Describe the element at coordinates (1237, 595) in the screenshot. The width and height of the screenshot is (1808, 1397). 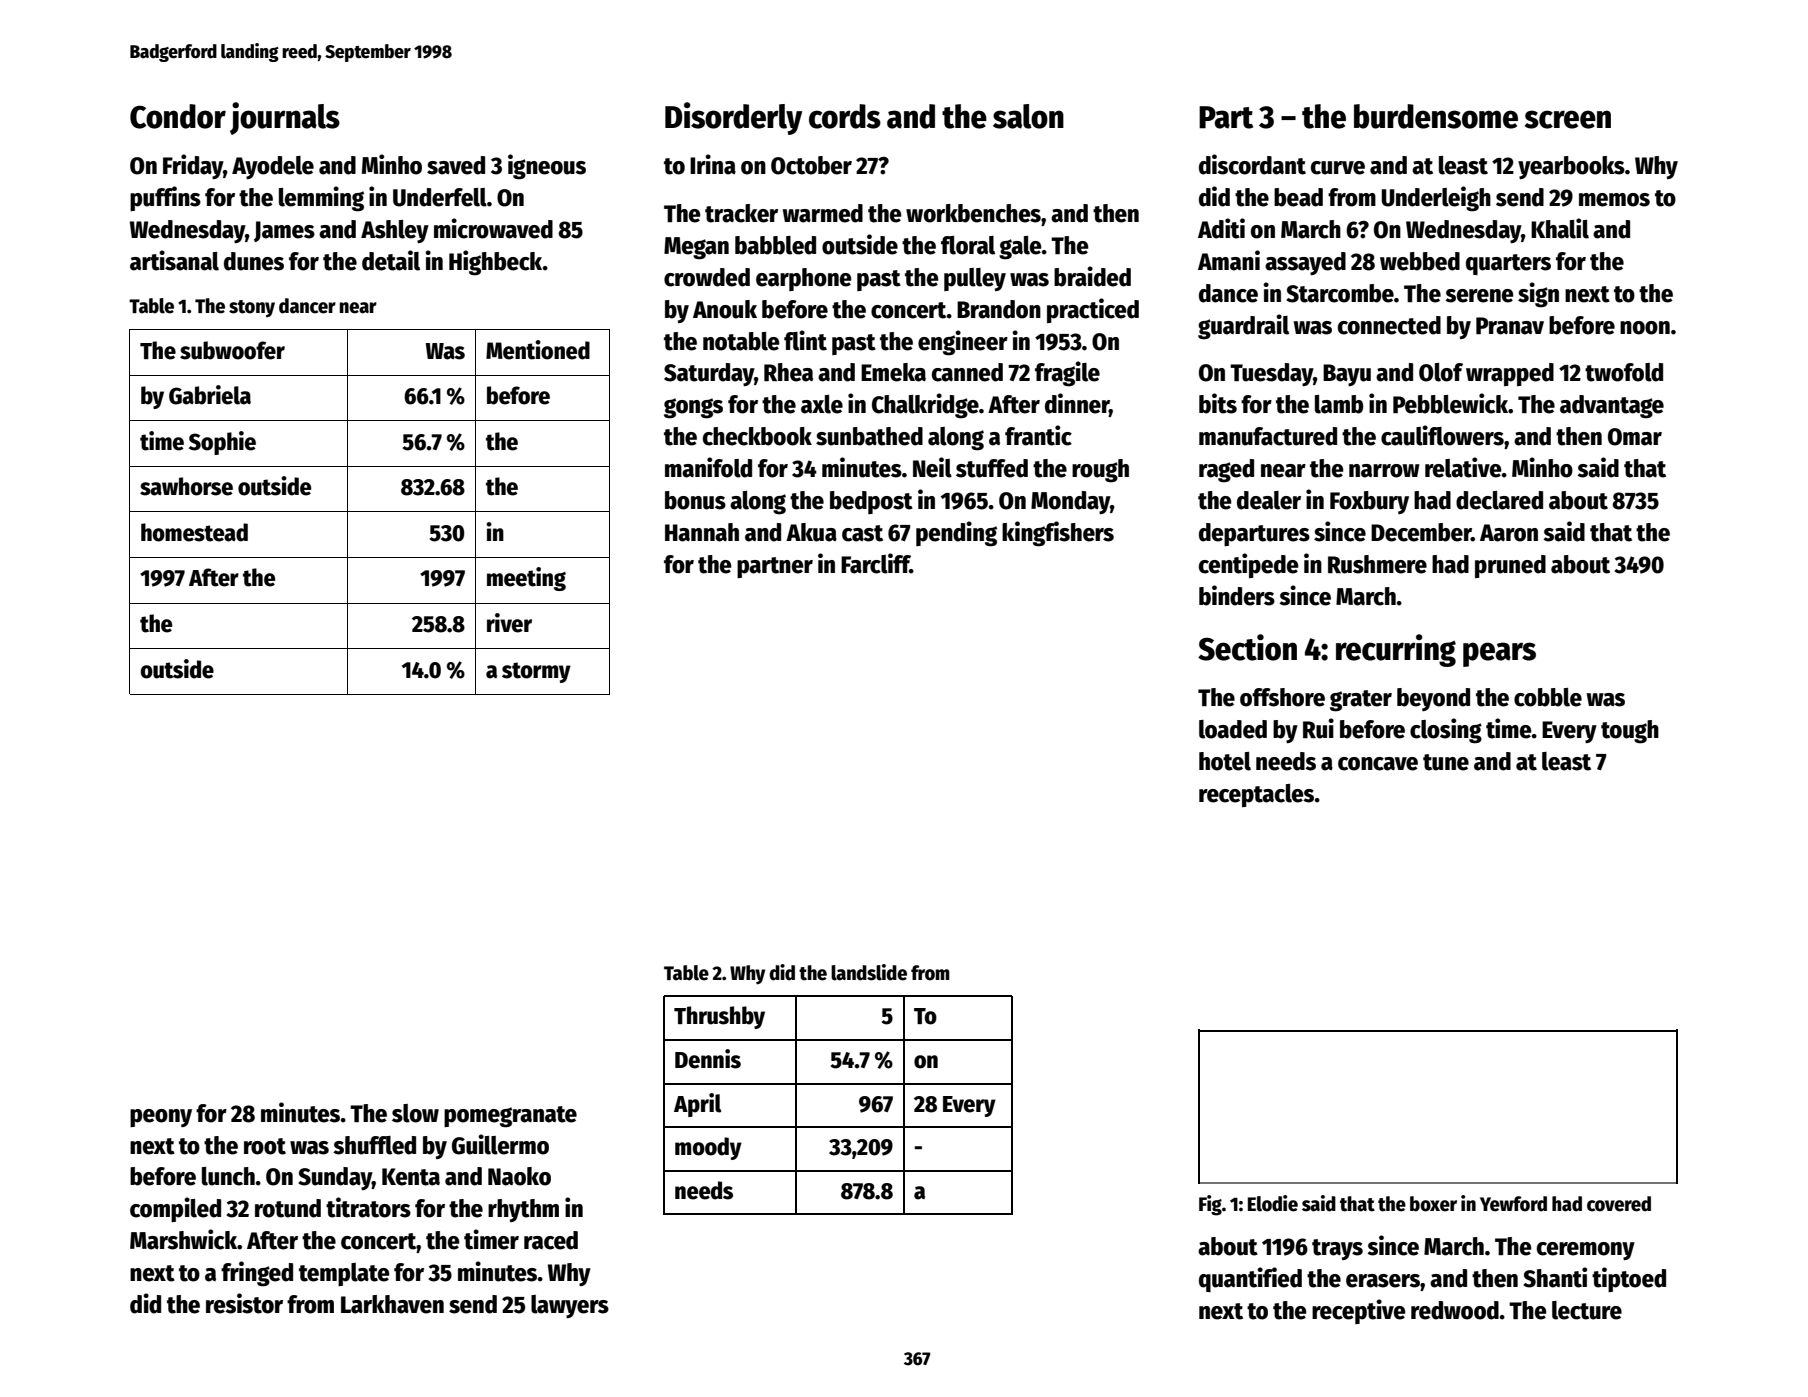
I see `binders` at that location.
